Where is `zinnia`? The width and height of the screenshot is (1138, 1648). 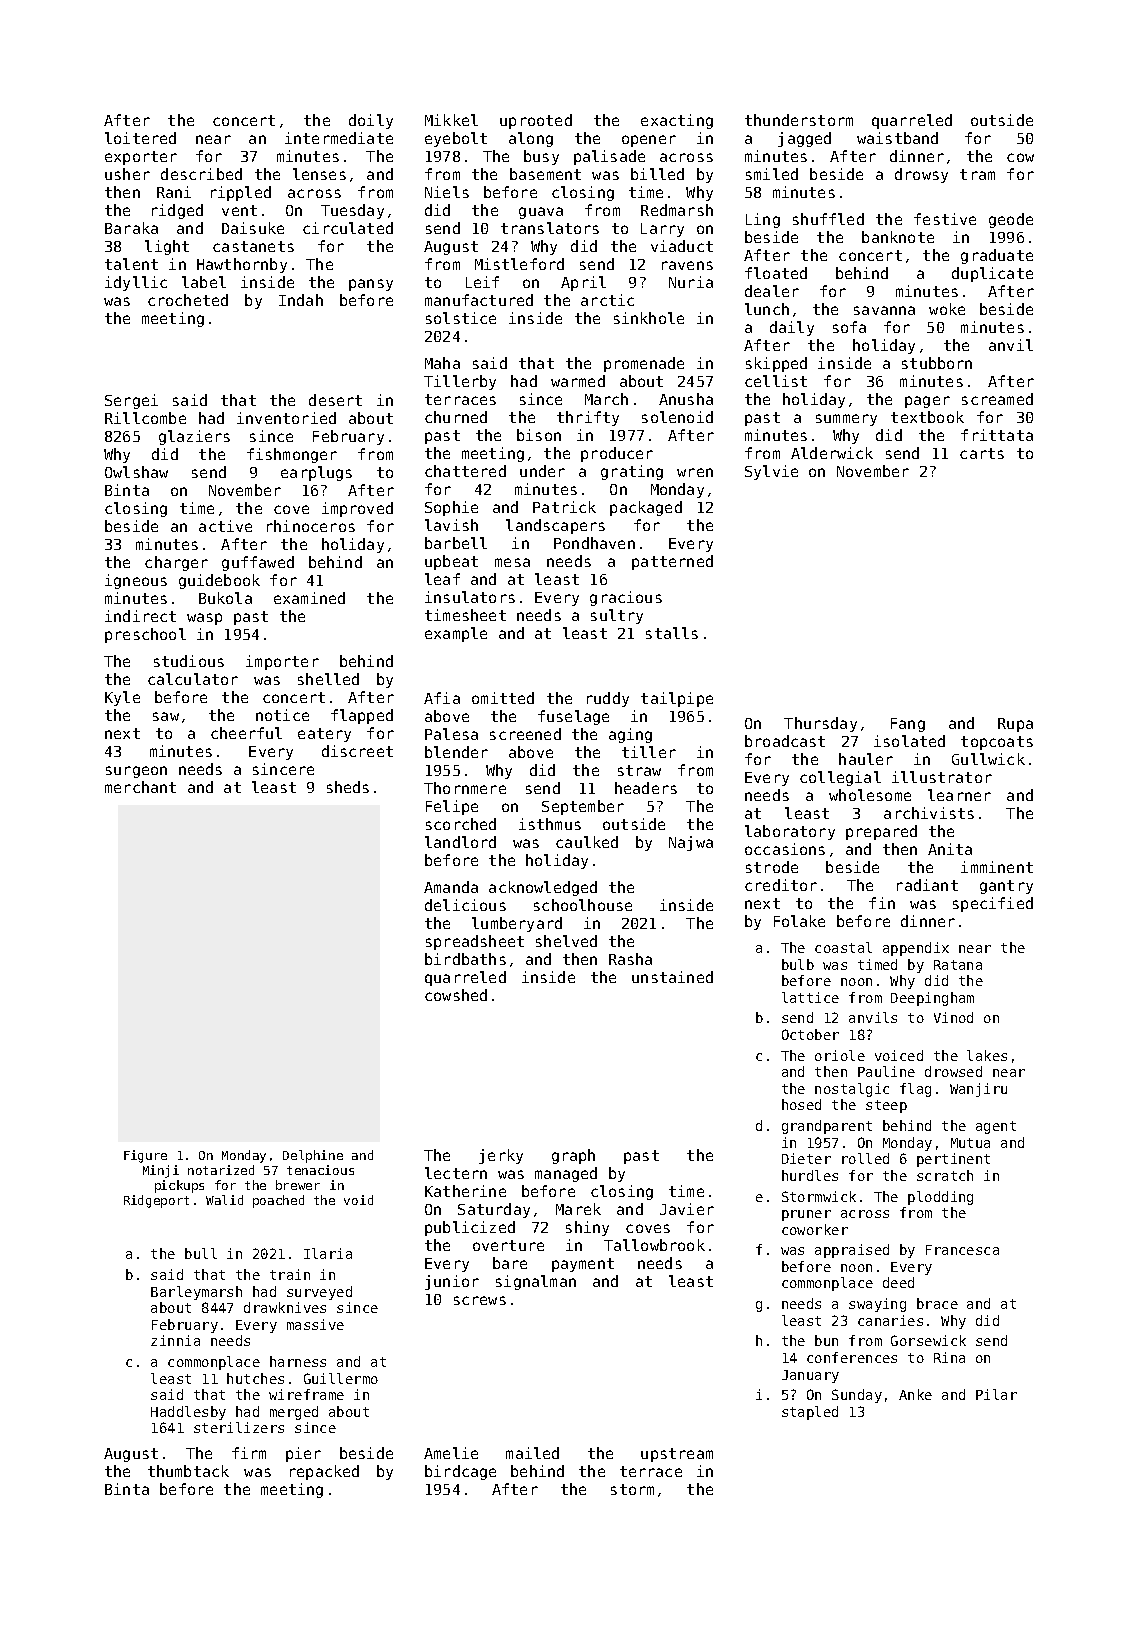
zinnia is located at coordinates (175, 1340).
